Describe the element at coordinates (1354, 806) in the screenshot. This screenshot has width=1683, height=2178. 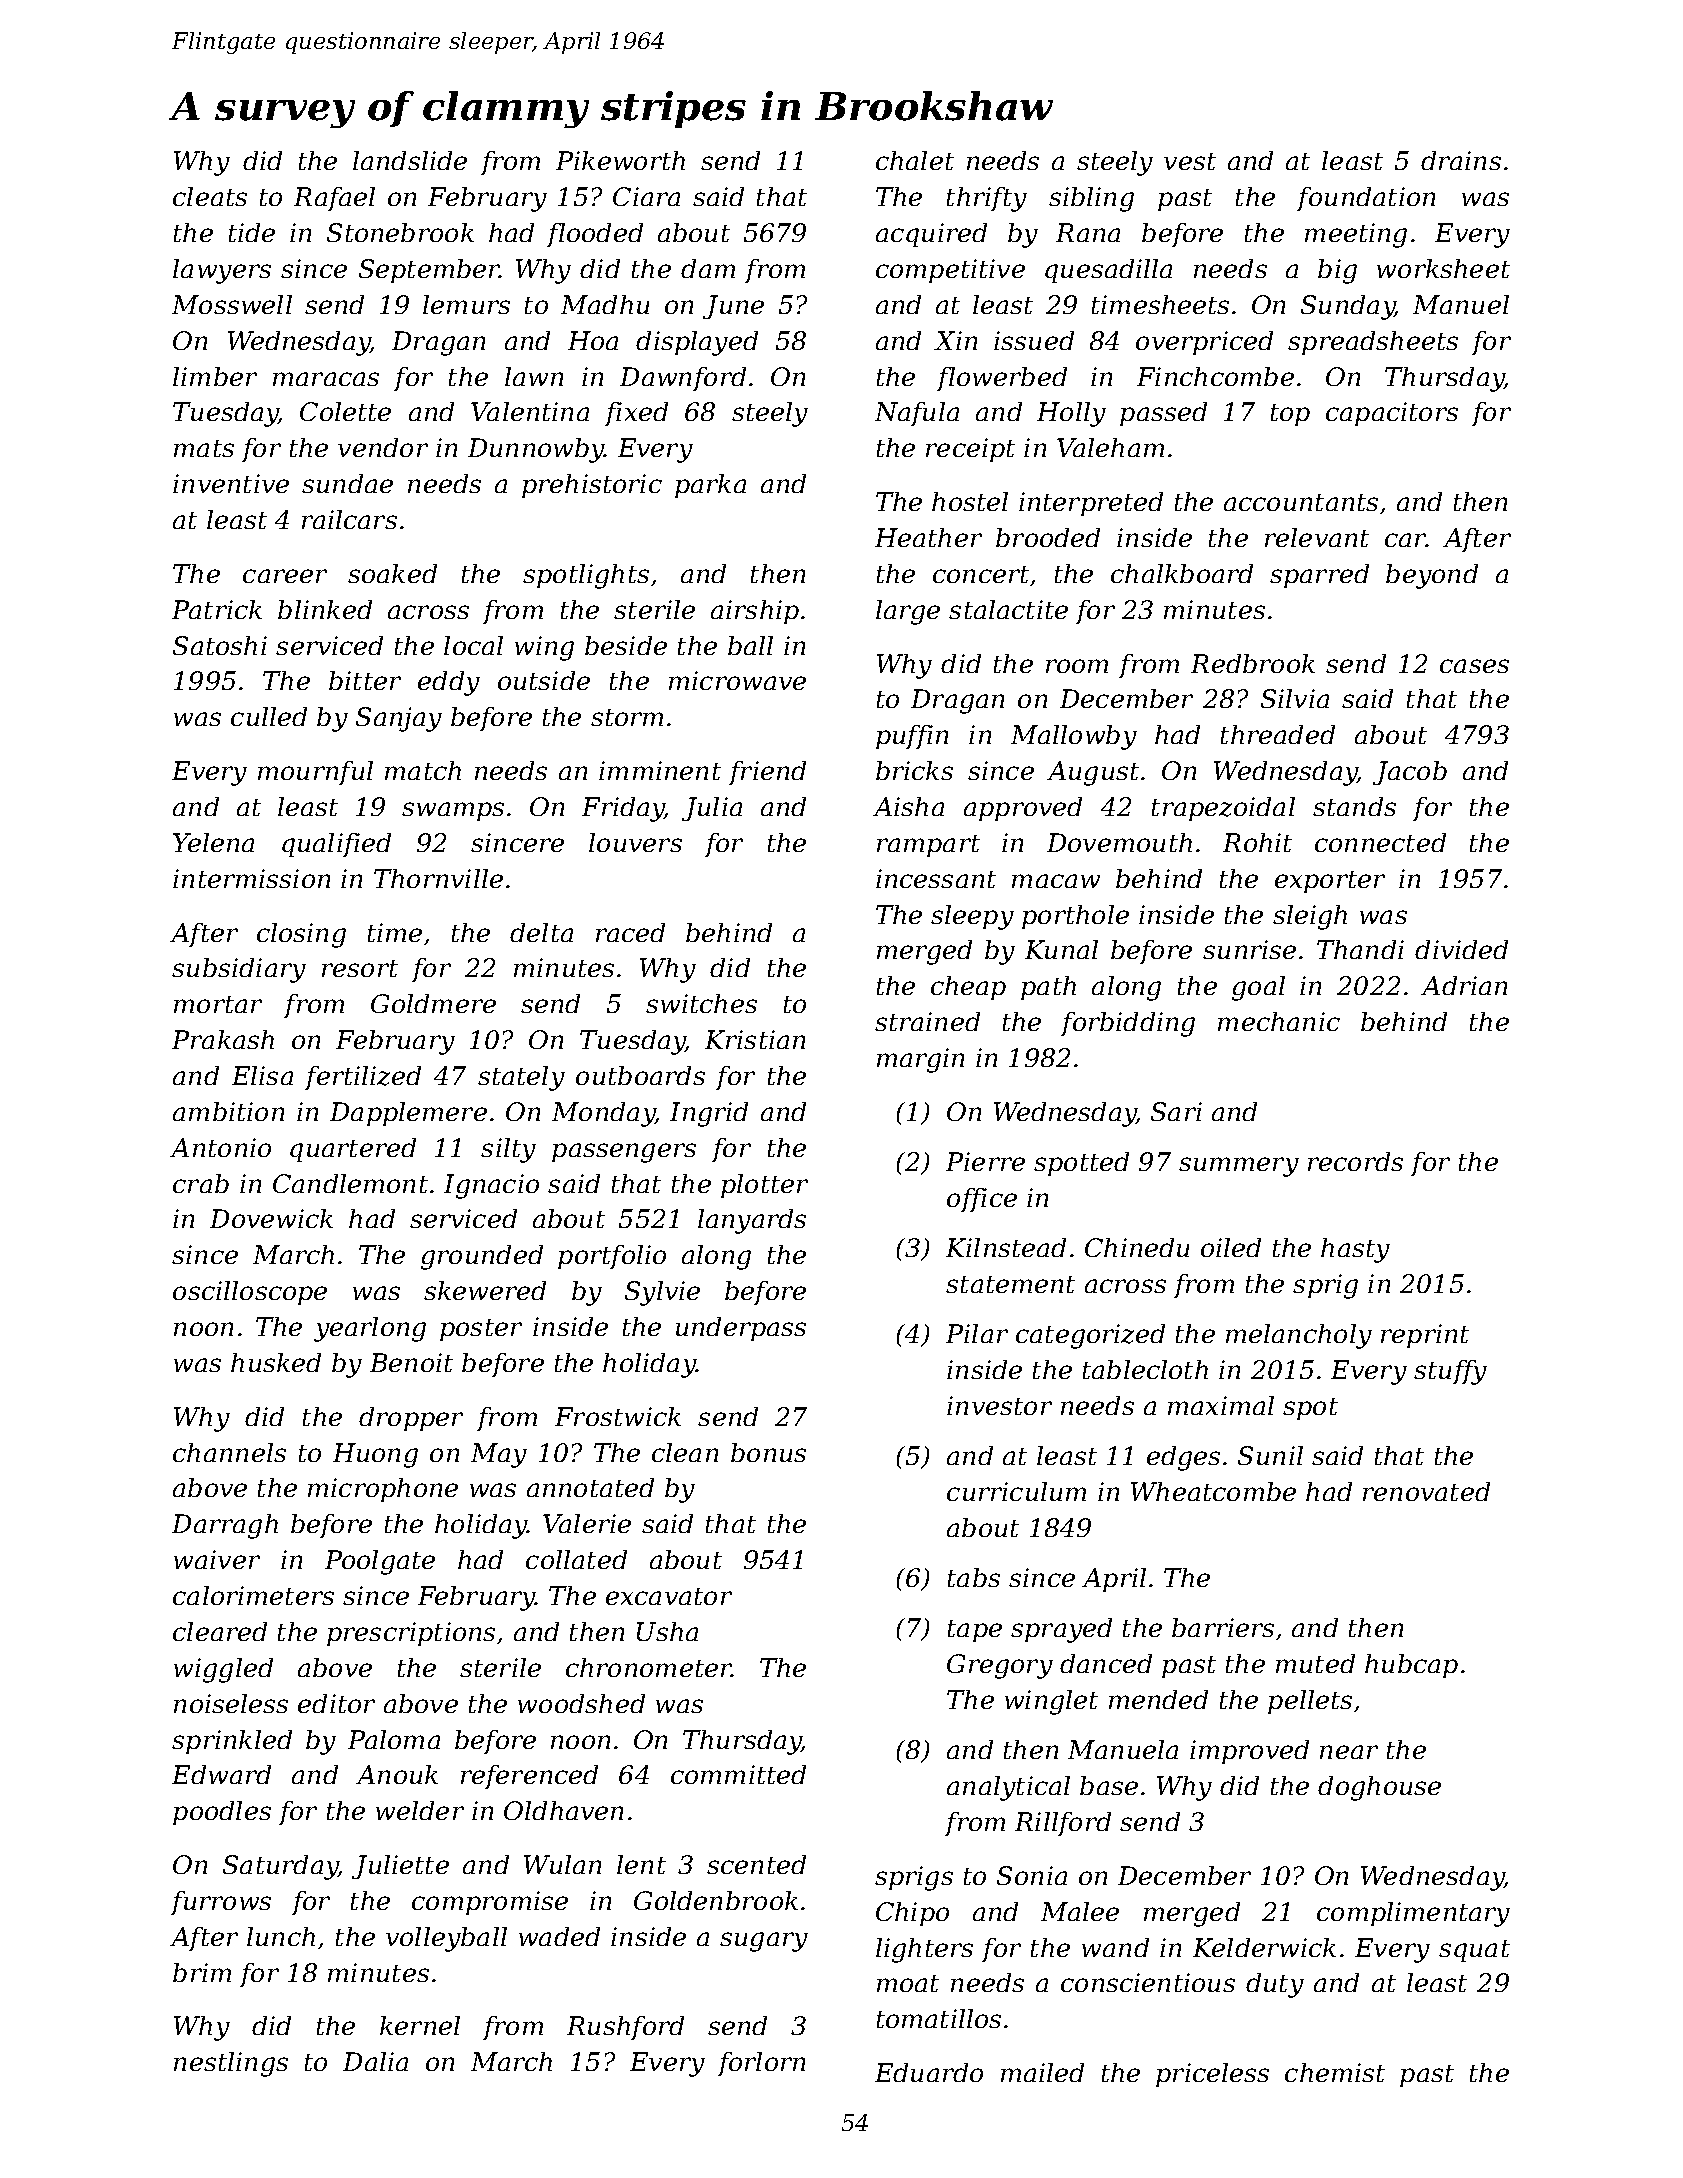
I see `stands` at that location.
